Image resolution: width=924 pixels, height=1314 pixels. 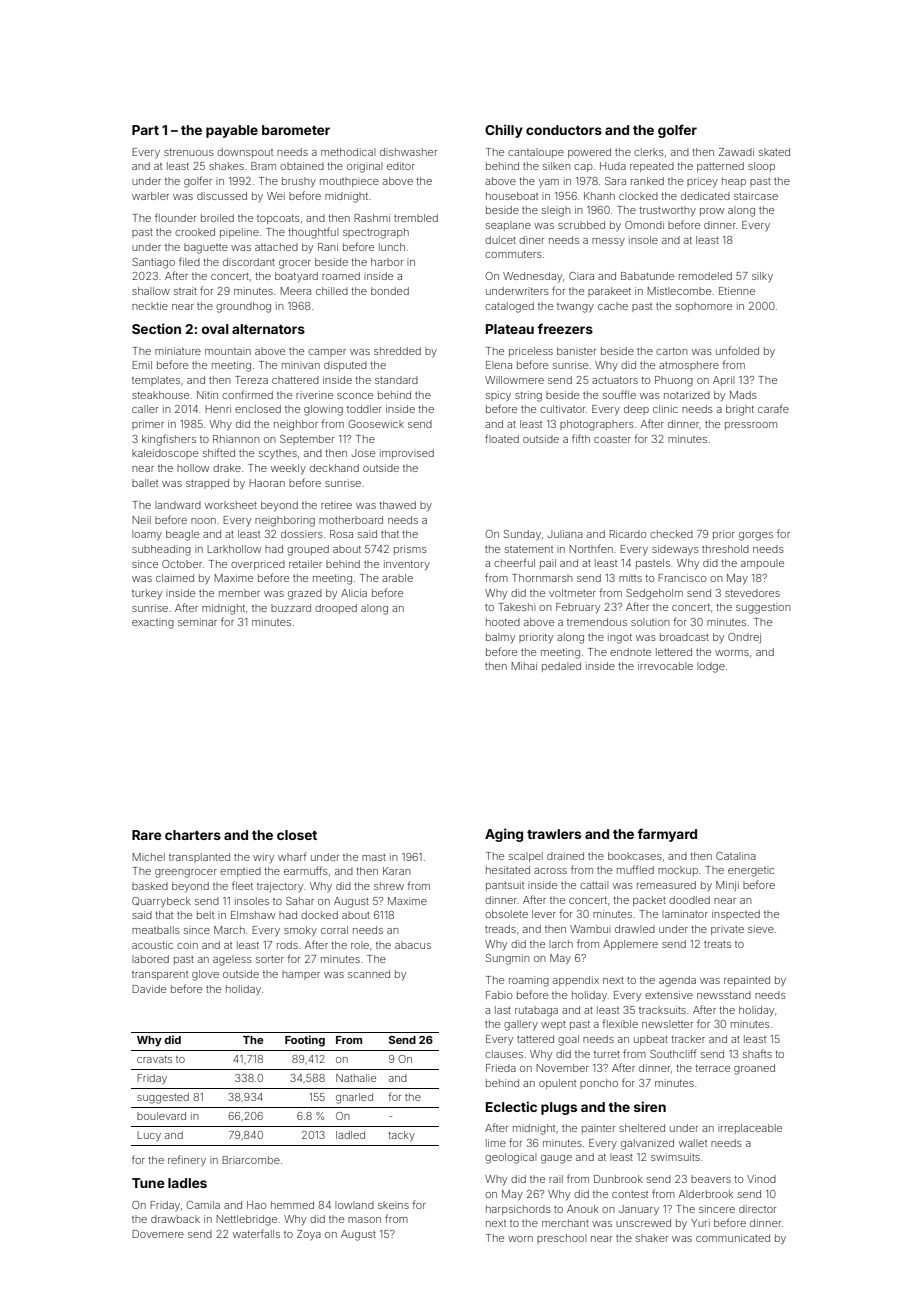 What do you see at coordinates (175, 578) in the page?
I see `claimed` at bounding box center [175, 578].
